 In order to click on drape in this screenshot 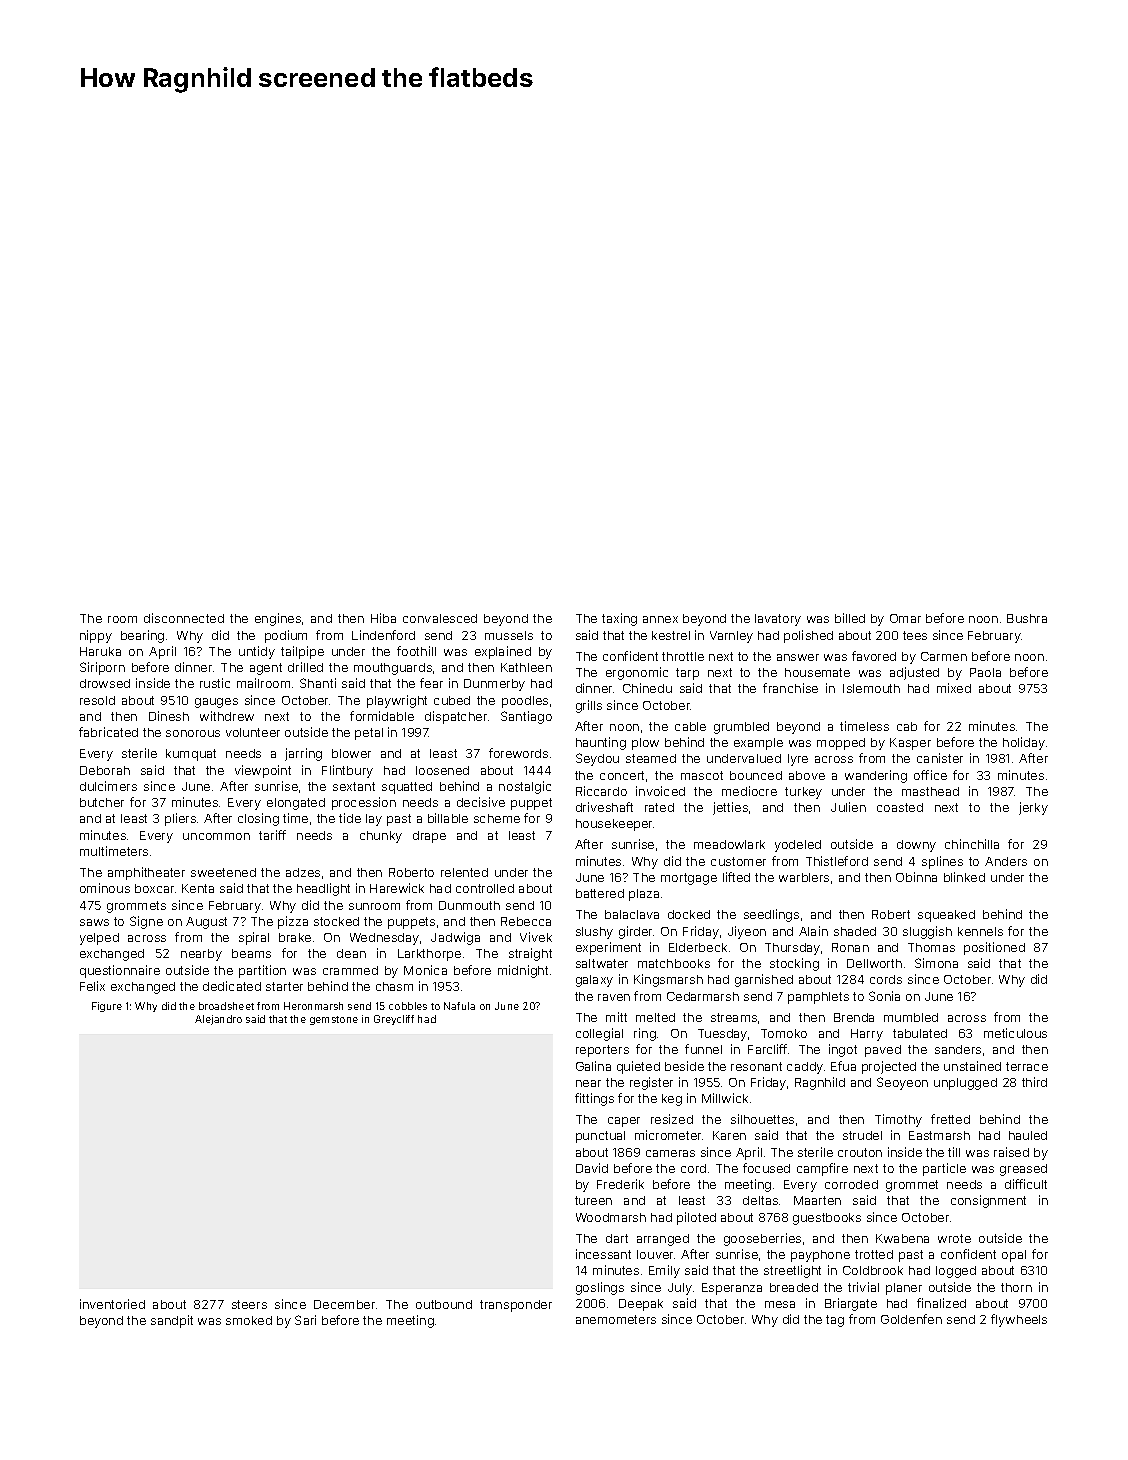, I will do `click(429, 837)`.
